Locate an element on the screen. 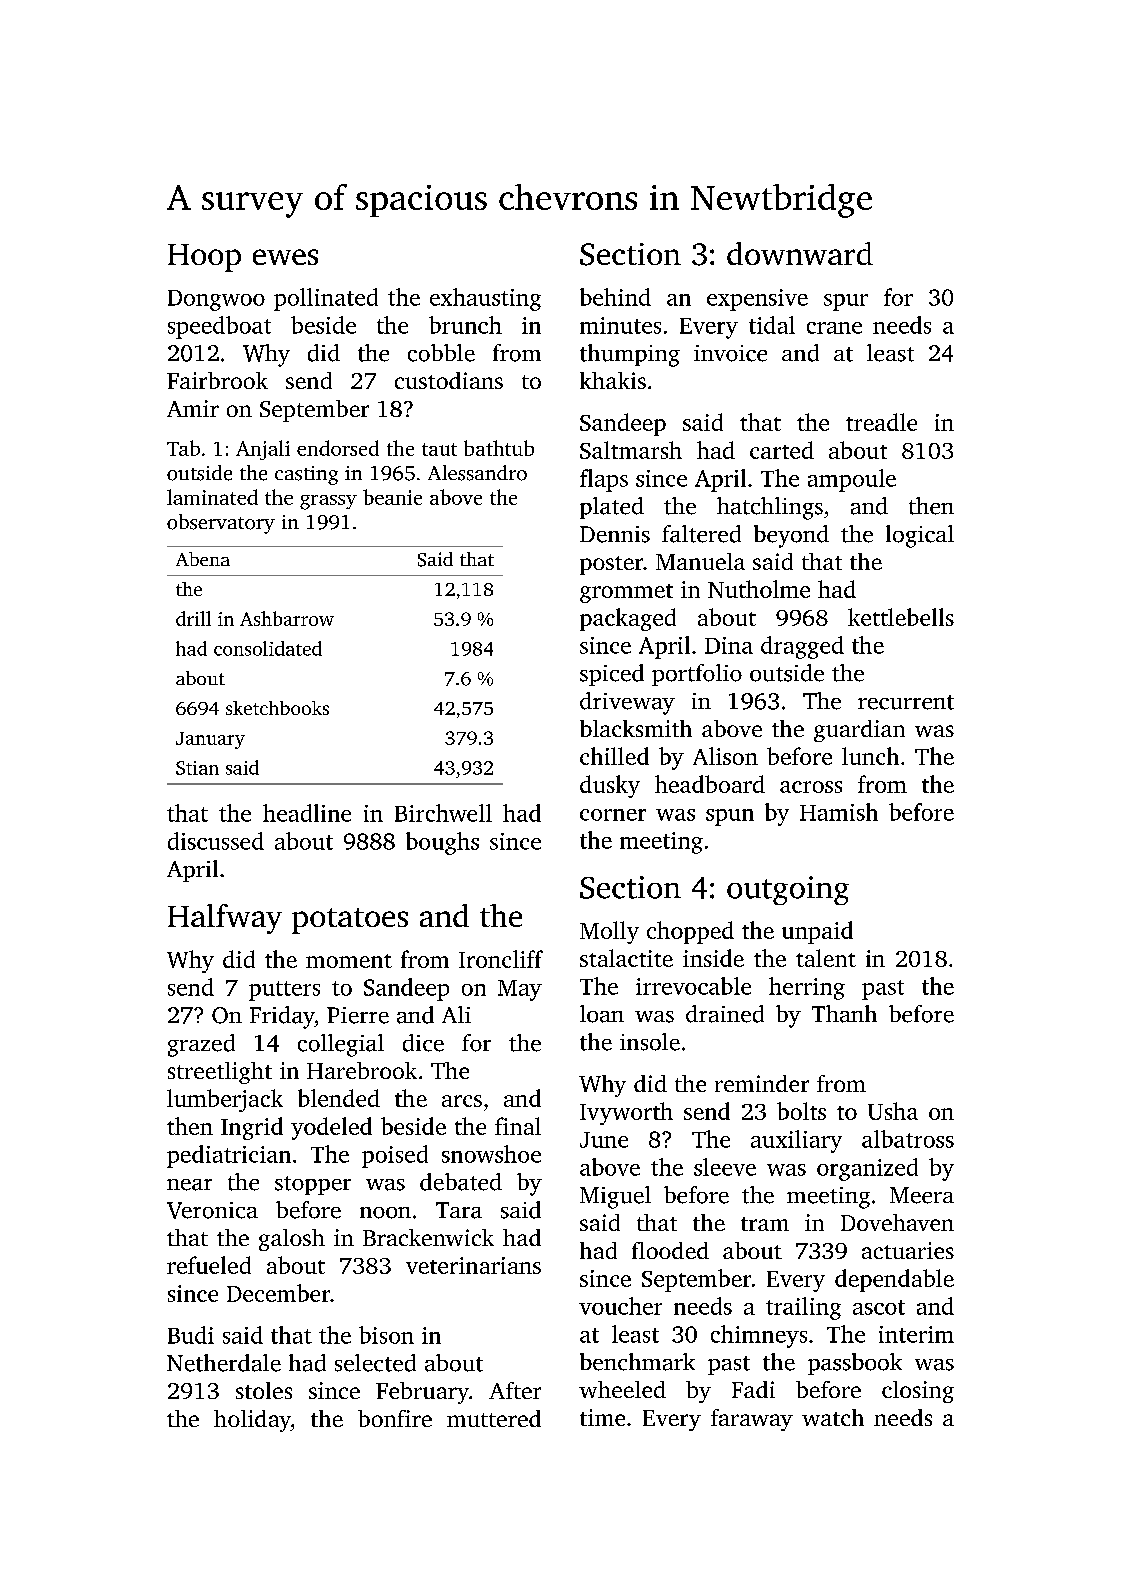  across is located at coordinates (811, 787).
